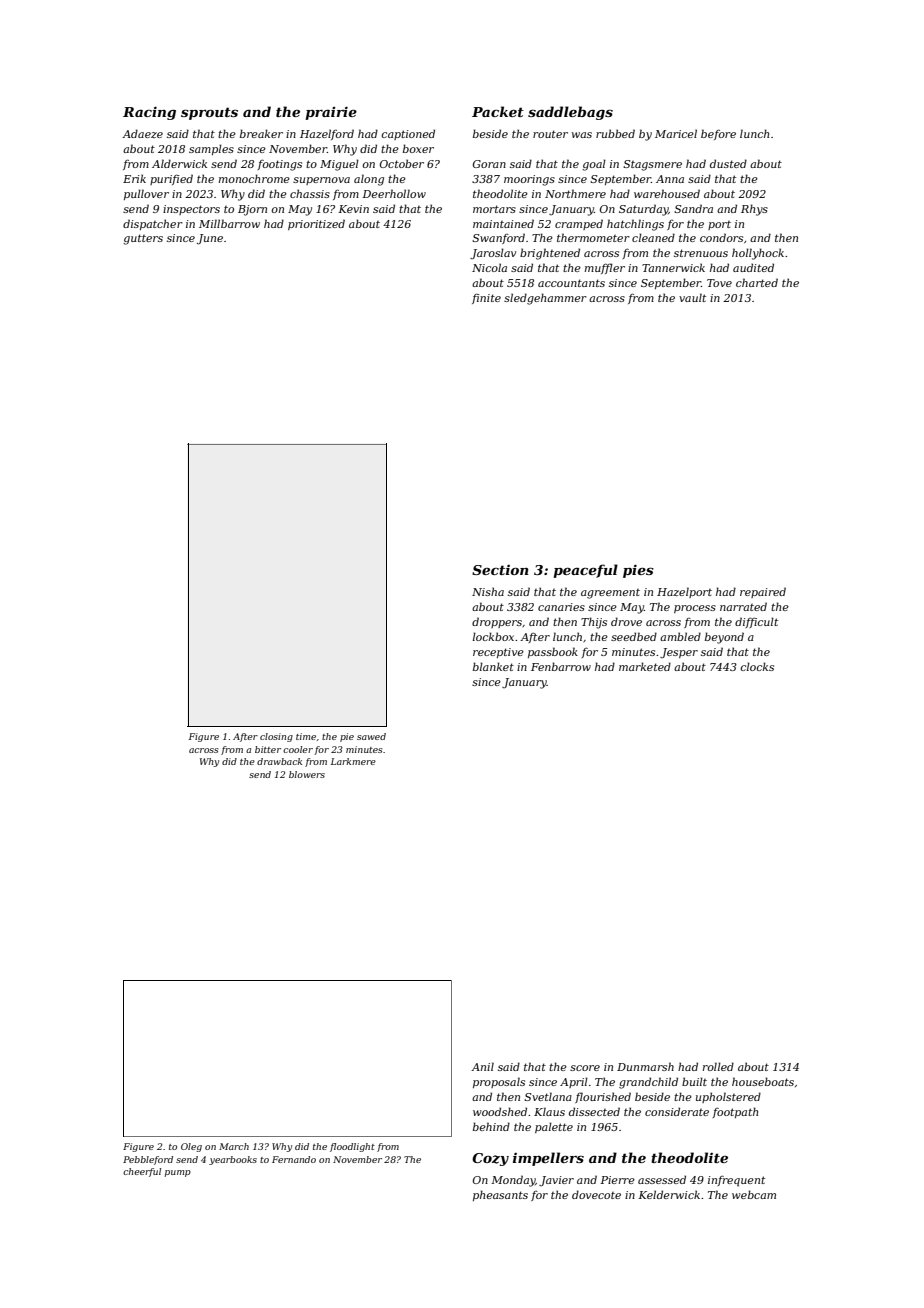  Describe the element at coordinates (638, 571) in the image. I see `pies` at that location.
